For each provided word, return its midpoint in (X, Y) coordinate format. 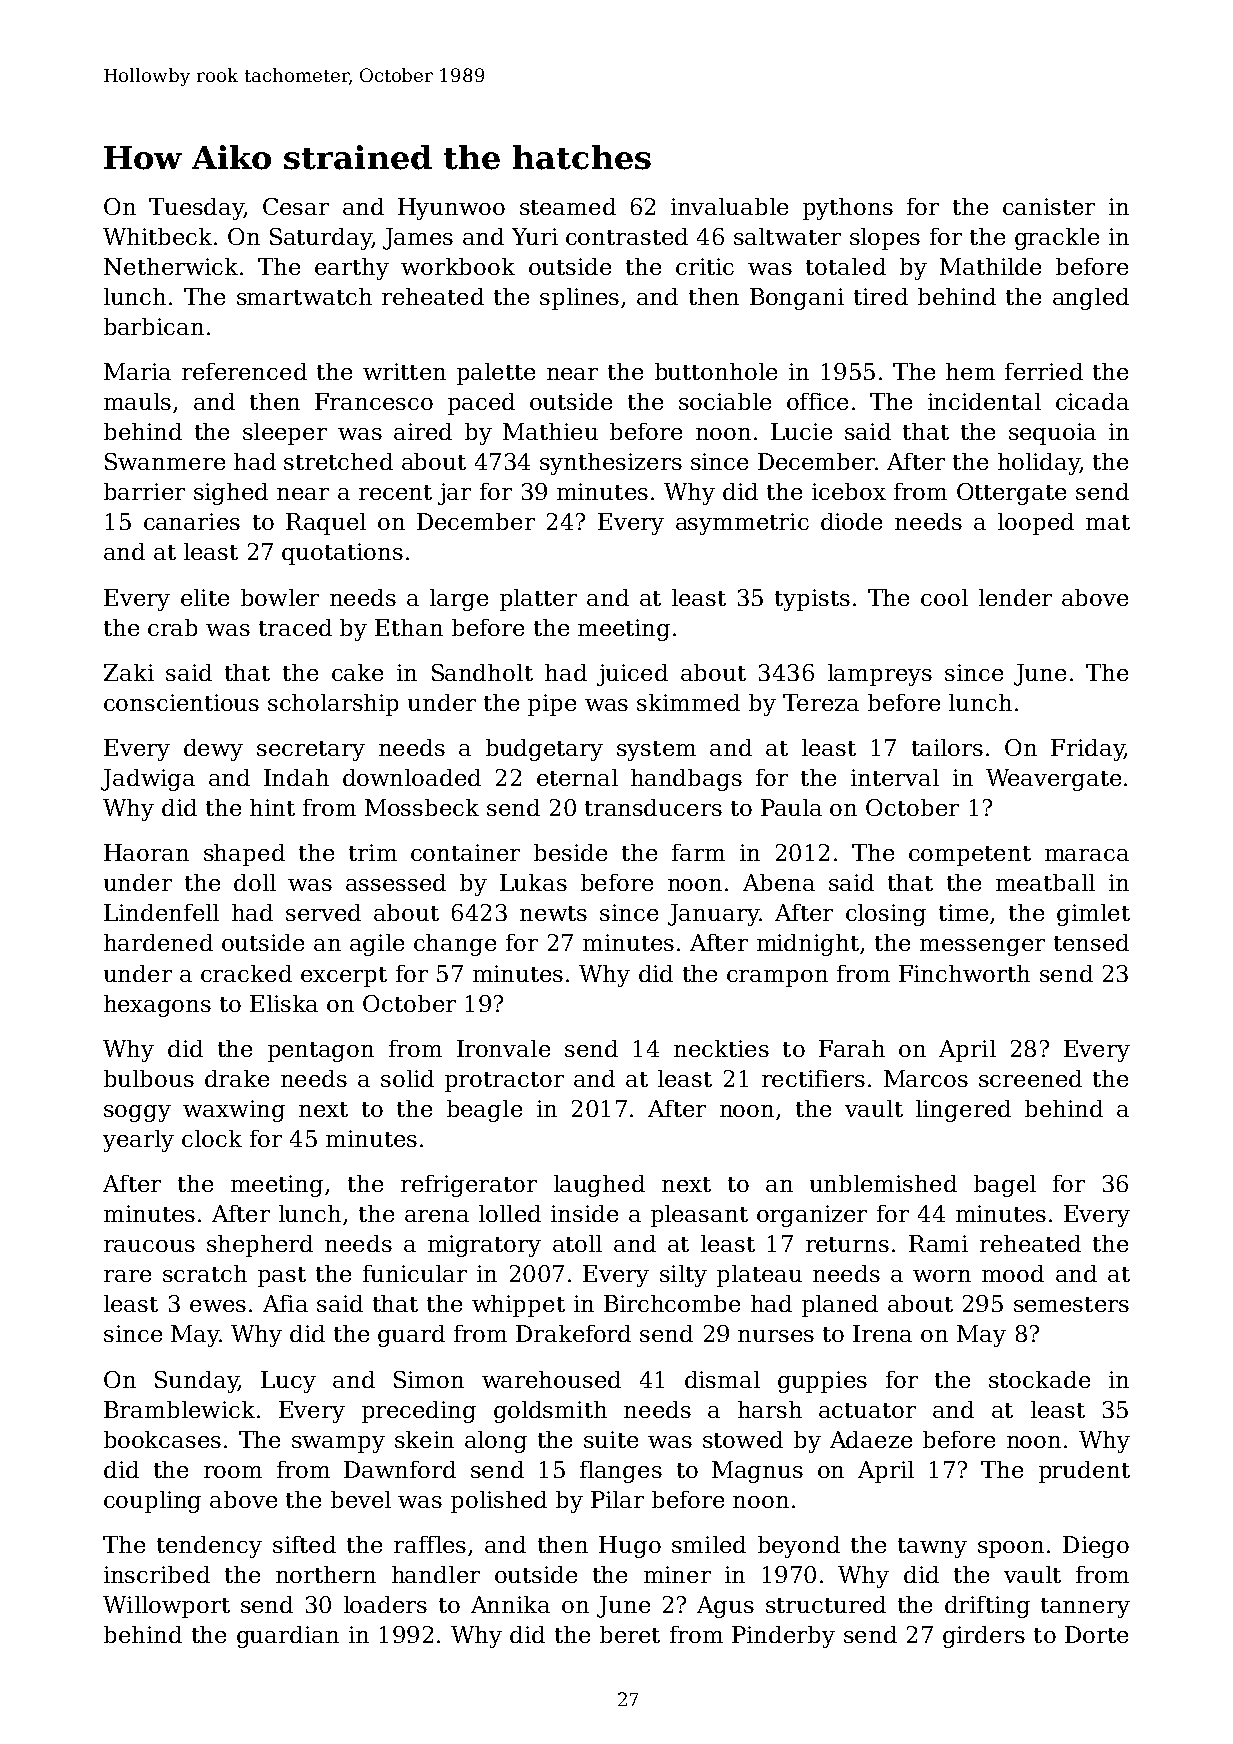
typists (812, 600)
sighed (231, 494)
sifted (304, 1544)
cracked (246, 973)
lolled (510, 1213)
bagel (1005, 1186)
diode (851, 521)
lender (1015, 597)
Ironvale (503, 1048)
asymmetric (742, 524)
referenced (244, 371)
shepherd (260, 1246)
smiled (709, 1544)
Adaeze (871, 1439)
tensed (1091, 942)
